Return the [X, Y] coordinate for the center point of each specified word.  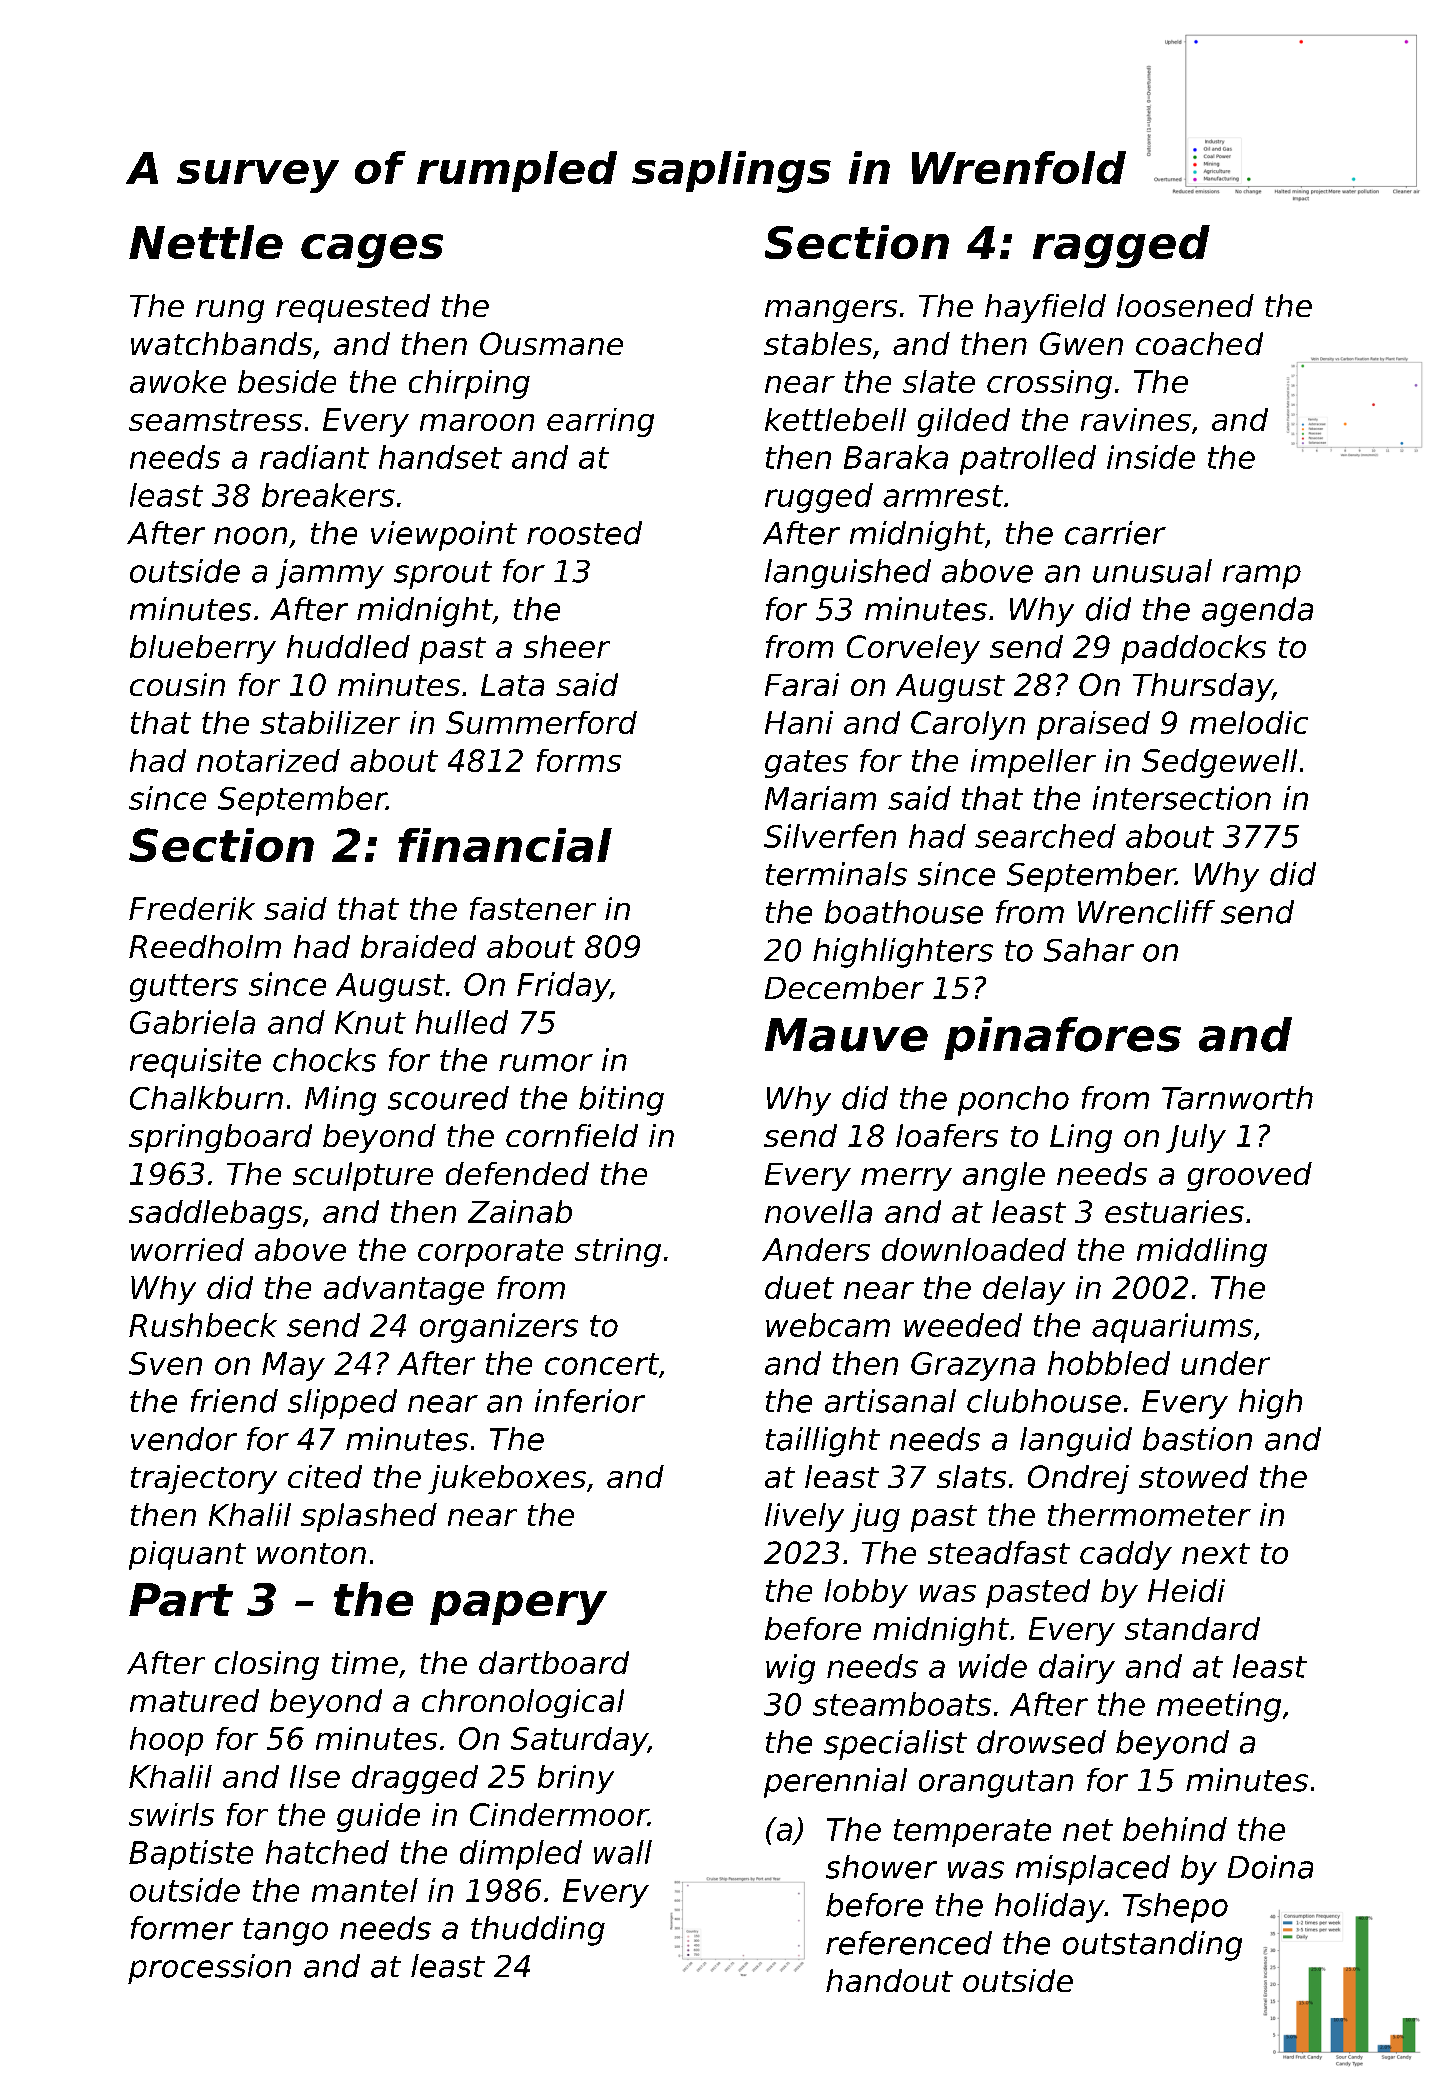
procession [209, 1969]
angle [1004, 1176]
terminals [836, 874]
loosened [1185, 305]
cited [325, 1476]
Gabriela [192, 1022]
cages [372, 251]
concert [602, 1364]
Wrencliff [1146, 912]
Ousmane [551, 343]
